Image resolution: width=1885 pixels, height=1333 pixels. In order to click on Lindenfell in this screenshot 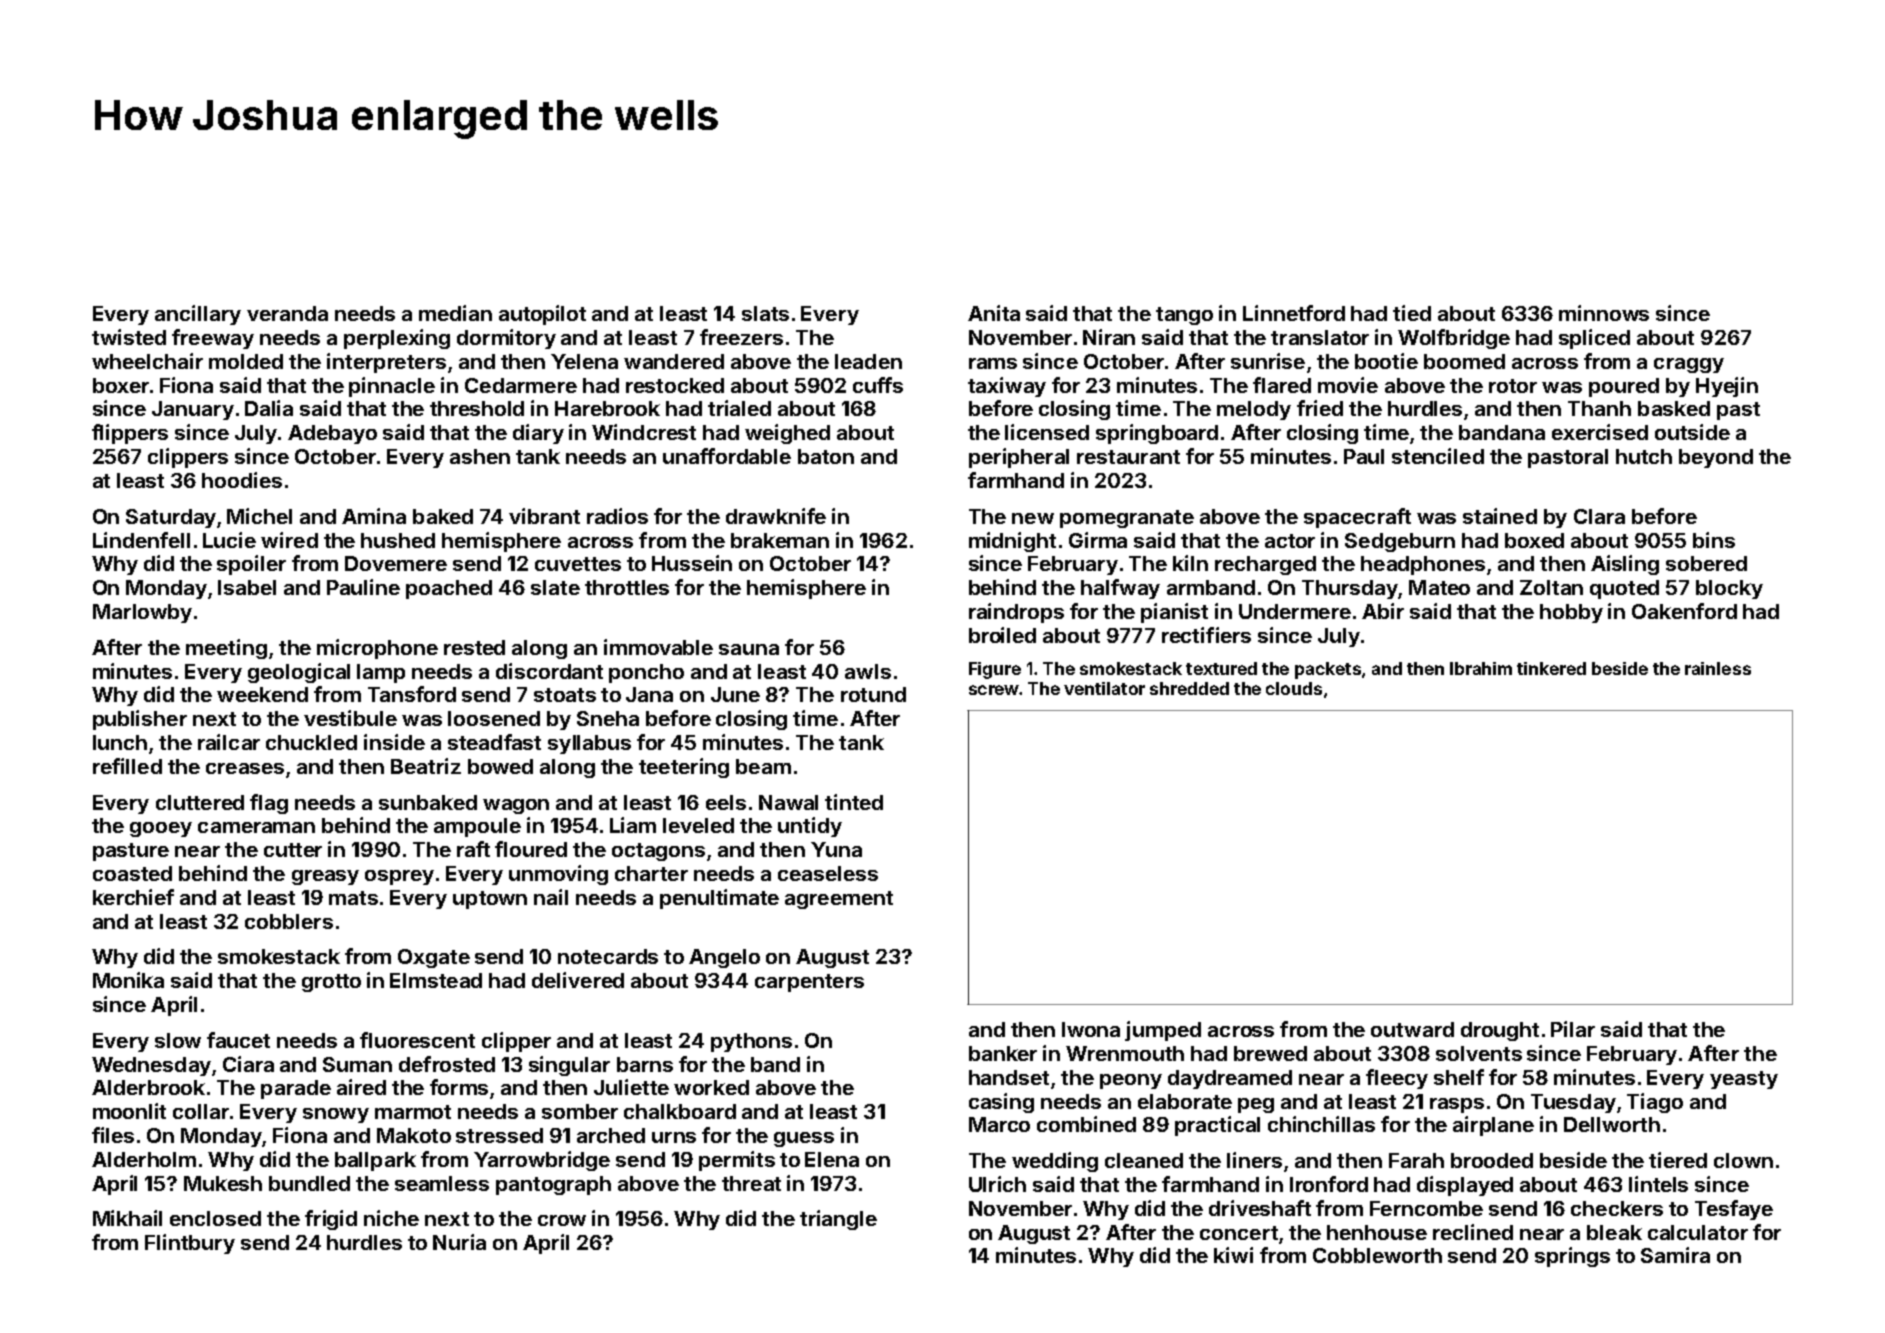, I will do `click(141, 540)`.
